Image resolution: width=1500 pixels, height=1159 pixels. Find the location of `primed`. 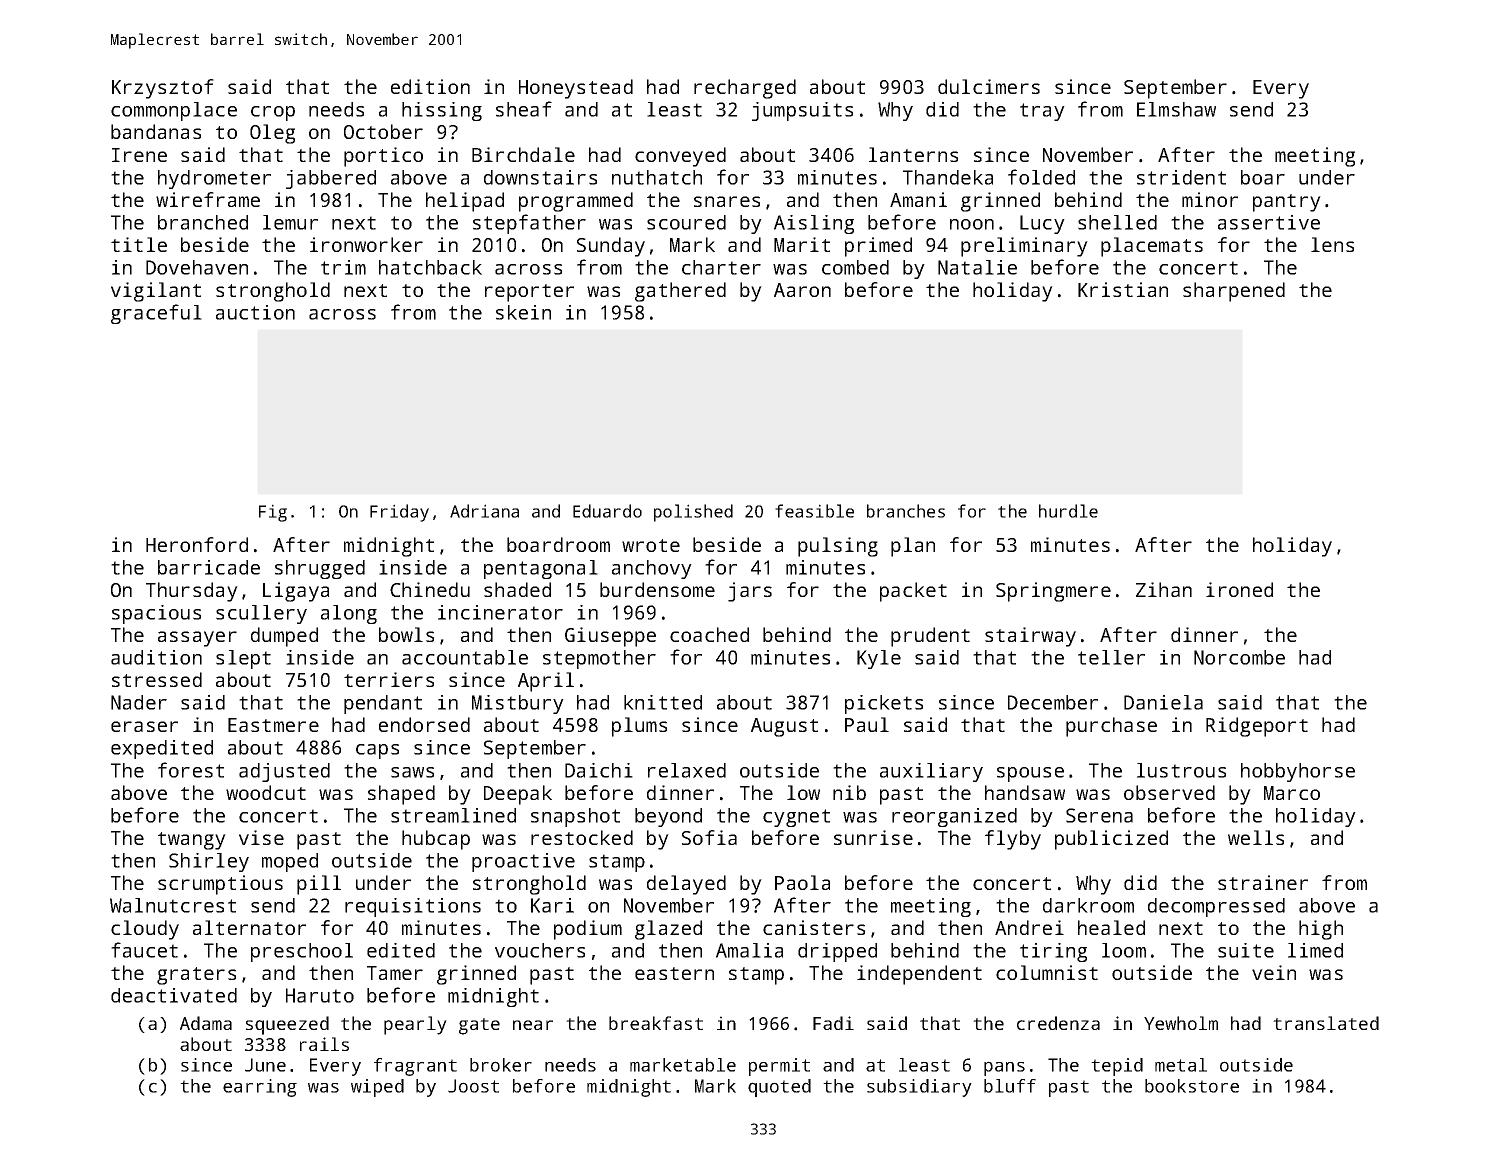

primed is located at coordinates (878, 247).
